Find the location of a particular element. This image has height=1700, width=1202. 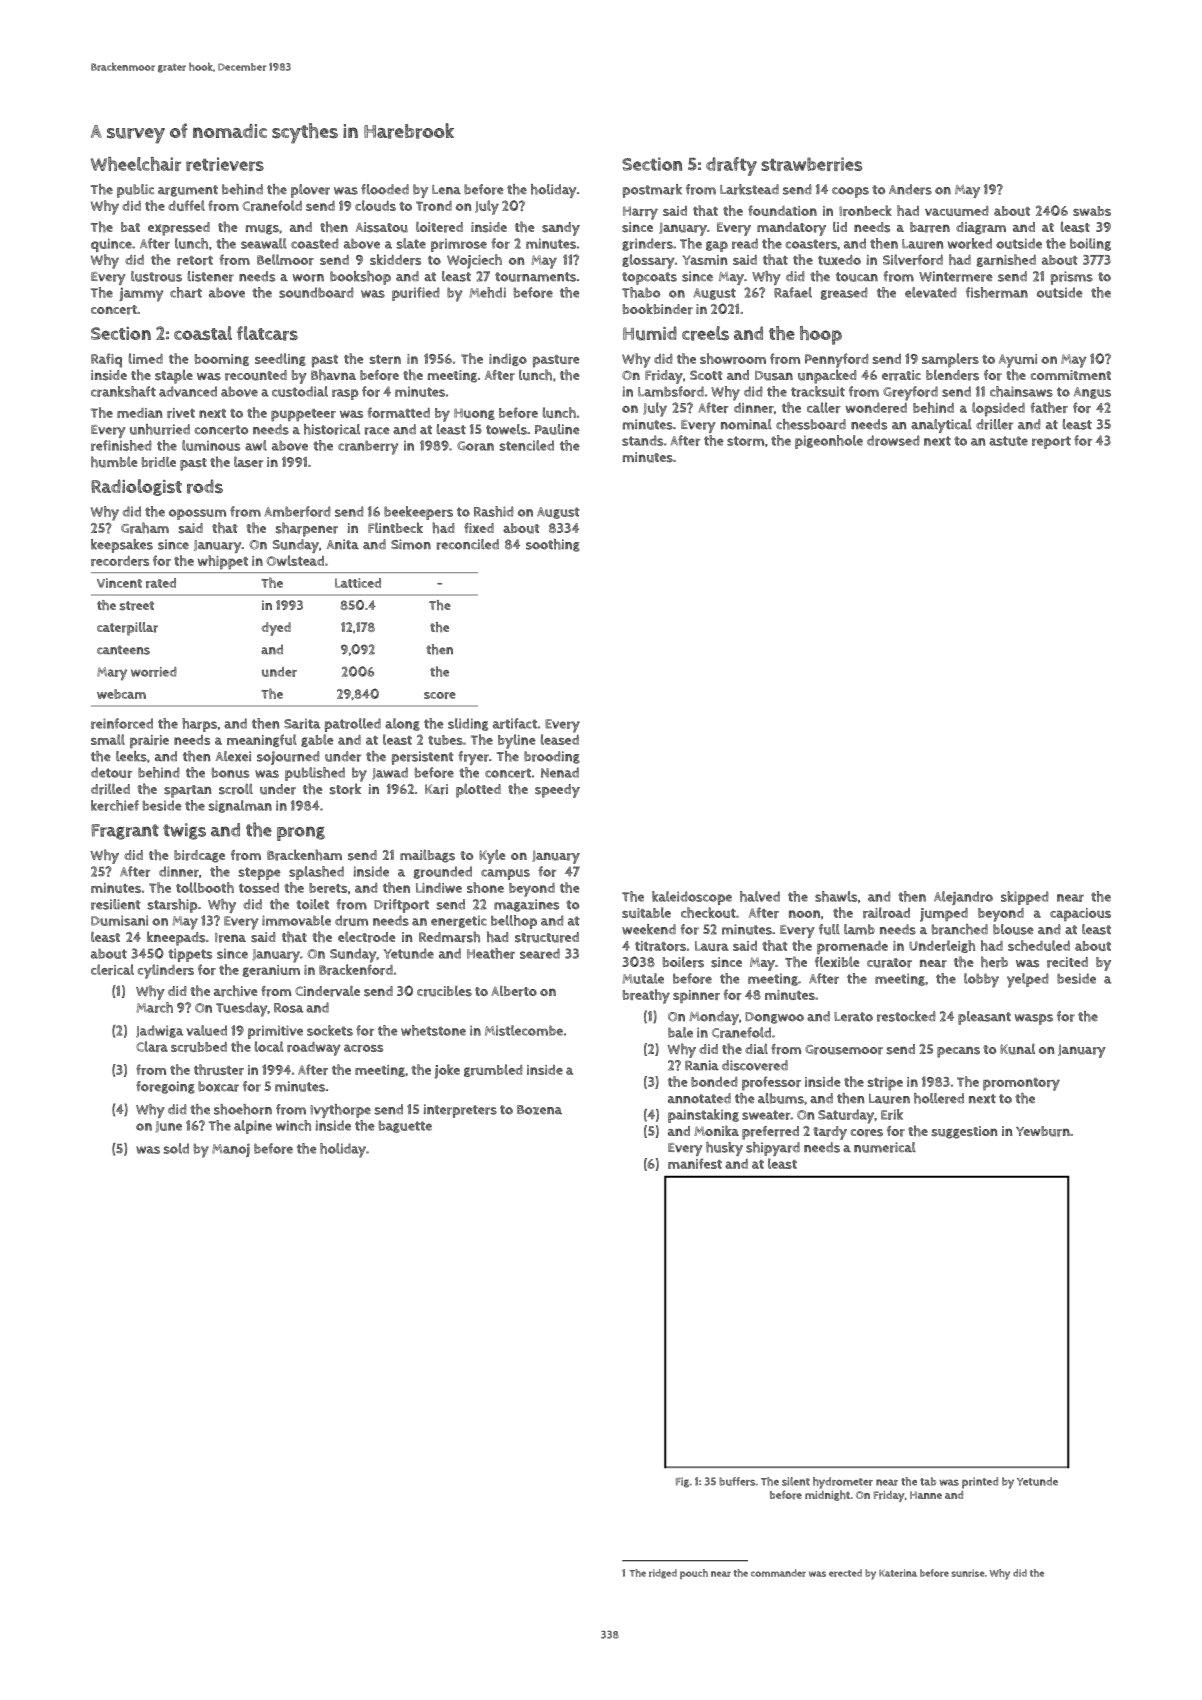

ridged is located at coordinates (663, 1574).
